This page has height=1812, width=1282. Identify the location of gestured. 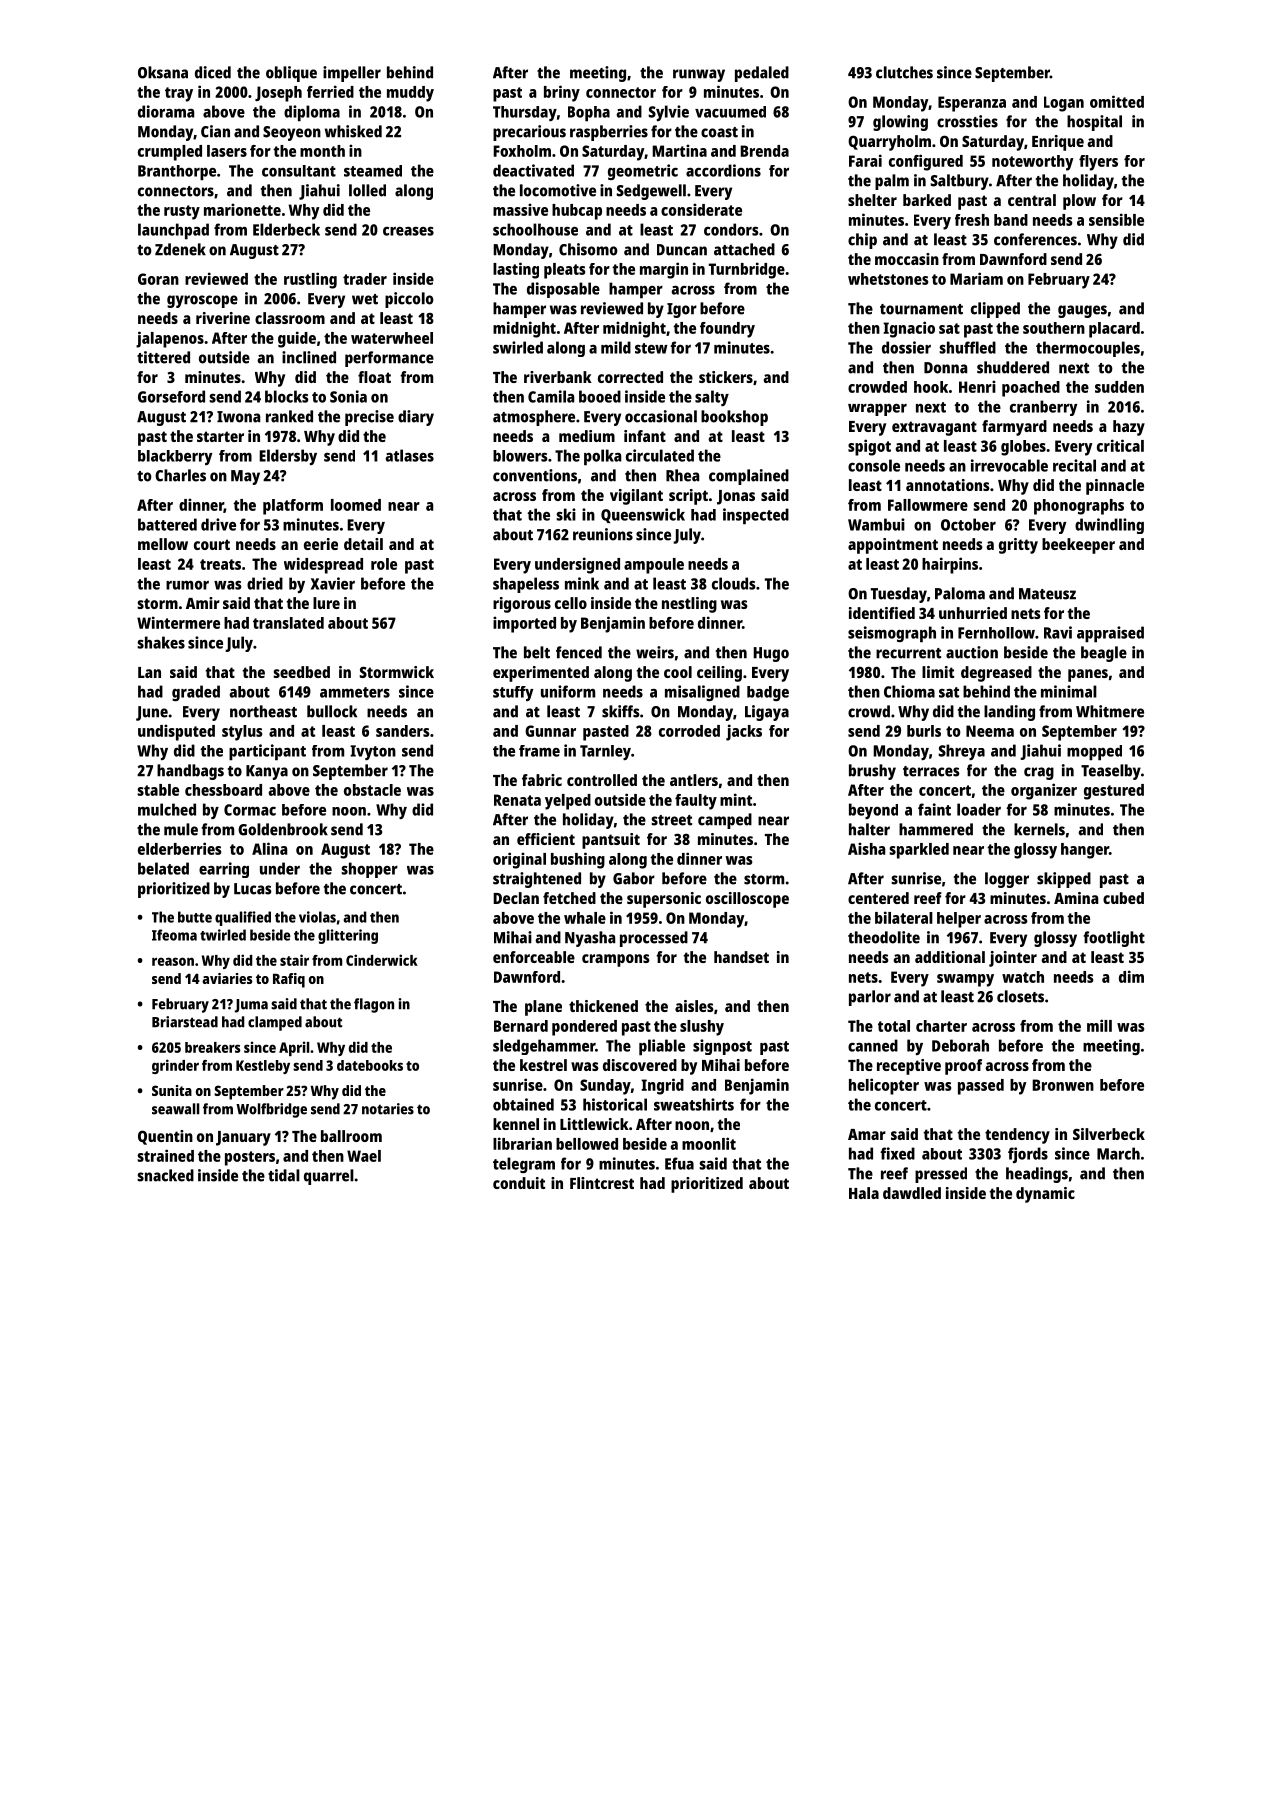
(1114, 792).
